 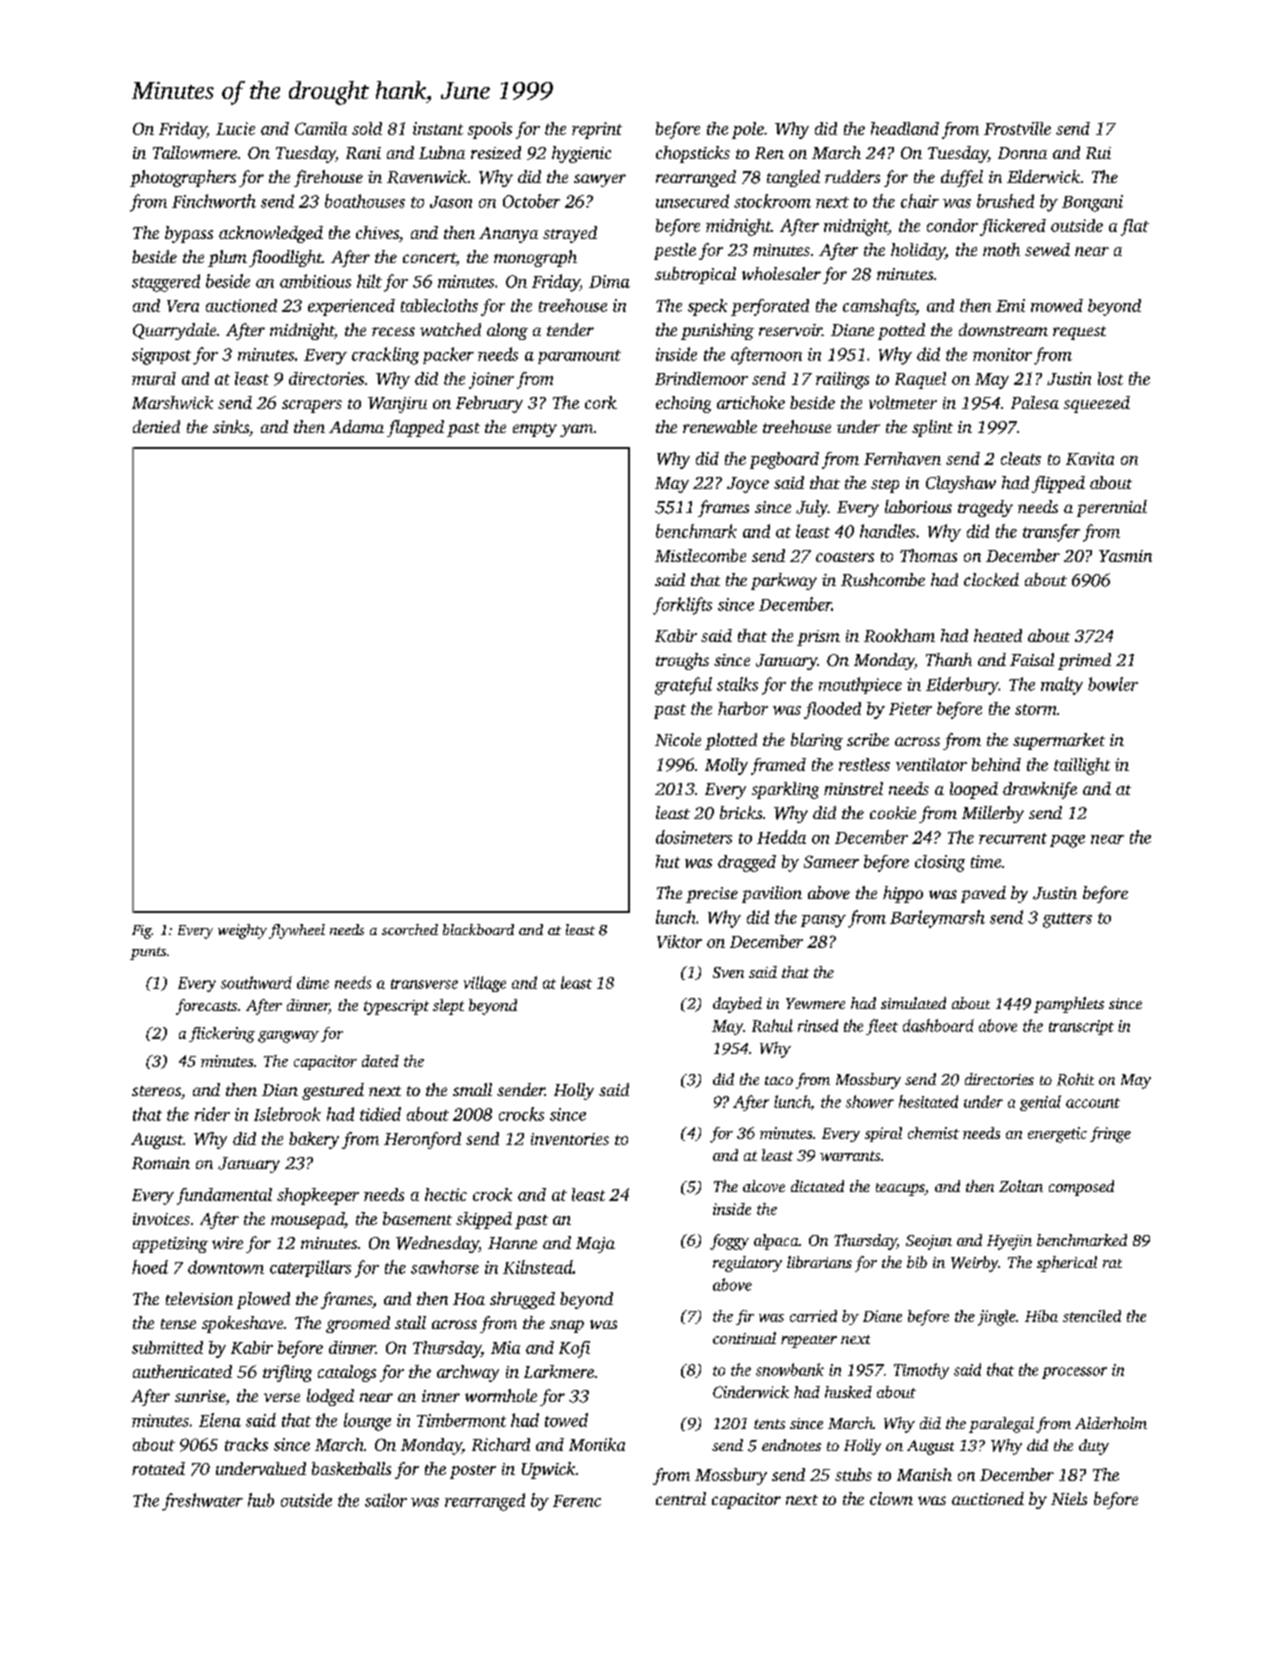 I want to click on Tallowmere, so click(x=195, y=152).
